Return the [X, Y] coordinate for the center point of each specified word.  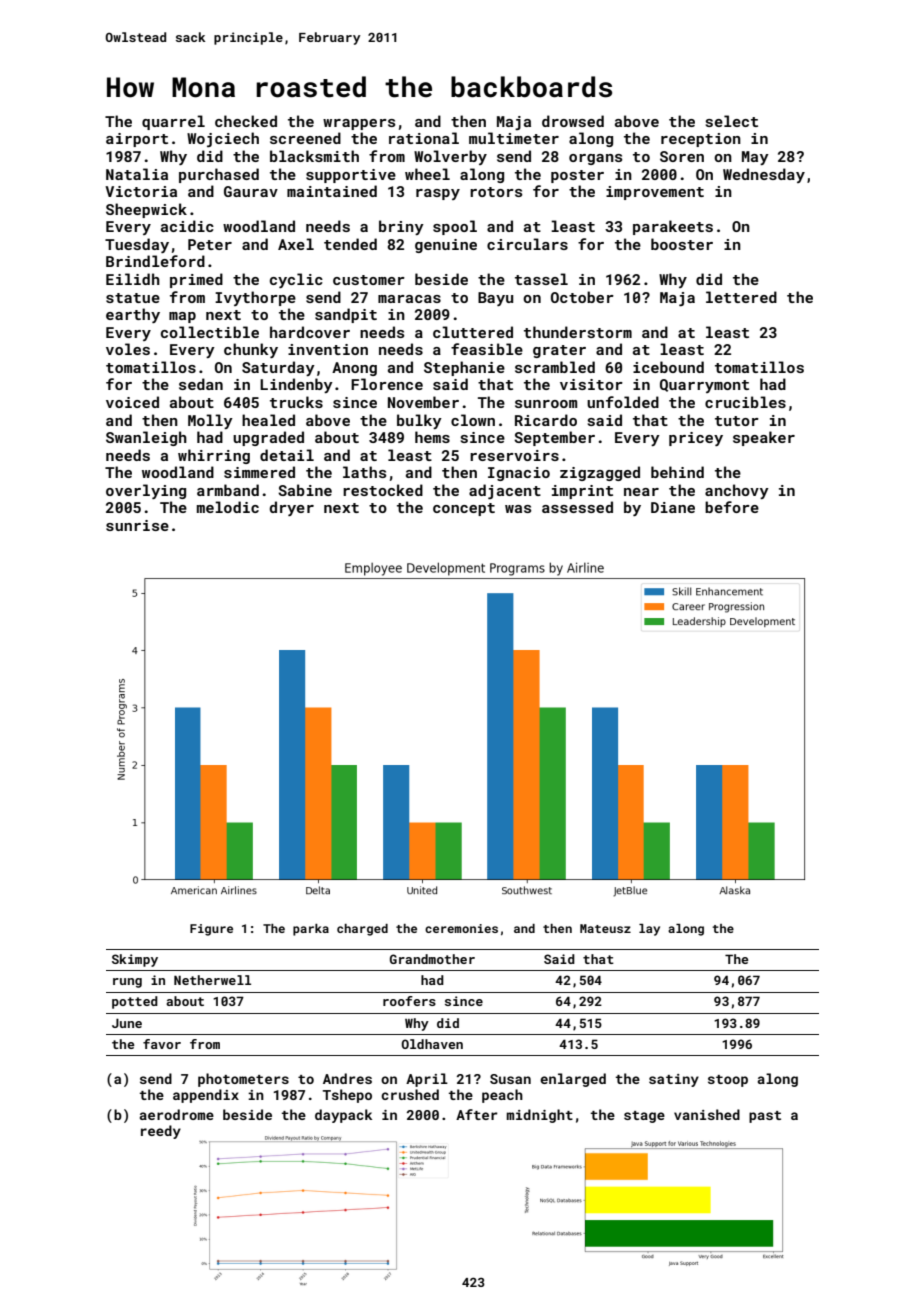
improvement [655, 193]
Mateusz [605, 928]
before [732, 507]
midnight [539, 1116]
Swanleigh [146, 438]
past [765, 1117]
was [518, 509]
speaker [764, 438]
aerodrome [176, 1114]
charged [362, 930]
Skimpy [135, 960]
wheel [427, 174]
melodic [228, 507]
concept [464, 509]
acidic [187, 226]
